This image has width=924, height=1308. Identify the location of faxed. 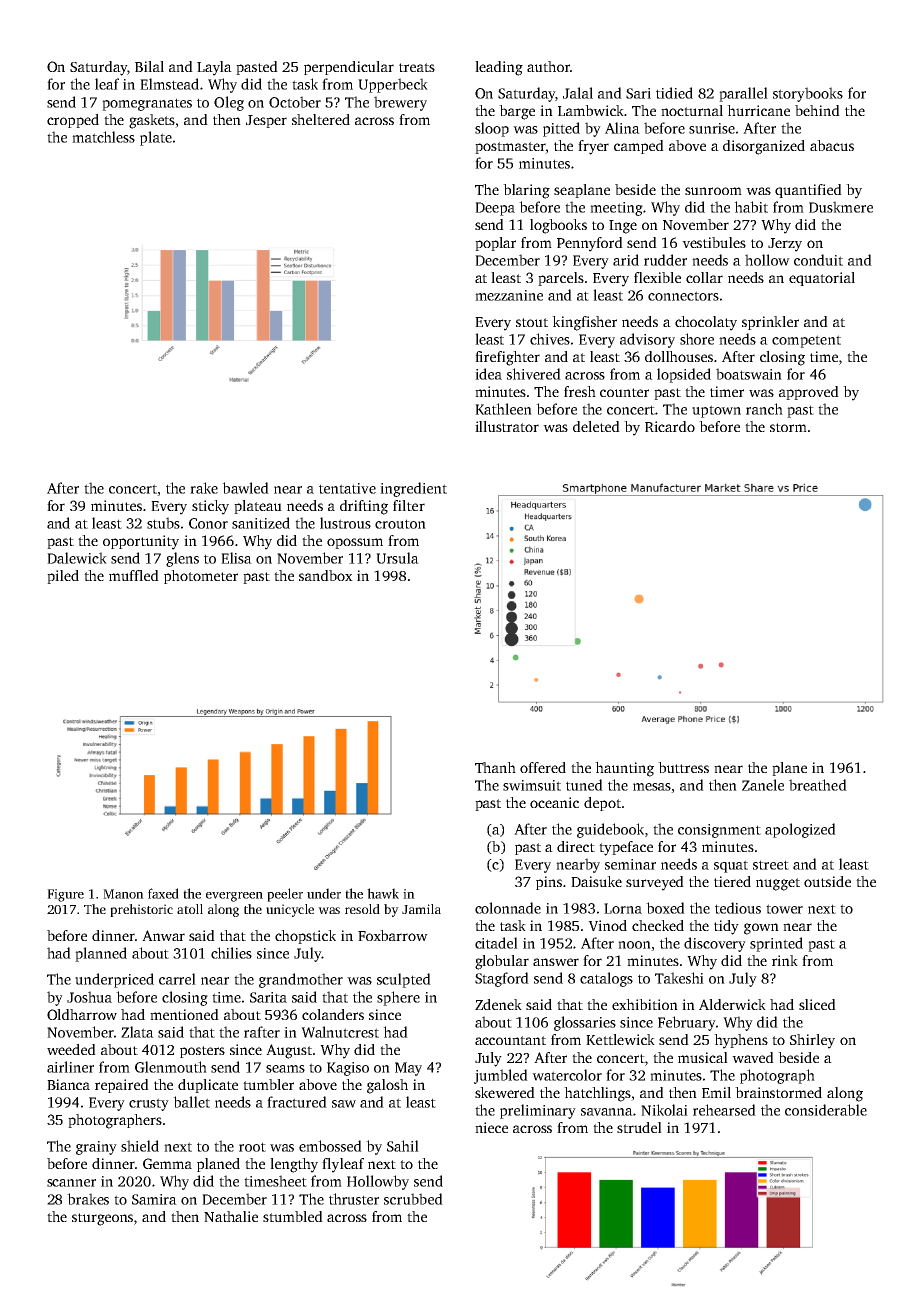
(163, 893).
